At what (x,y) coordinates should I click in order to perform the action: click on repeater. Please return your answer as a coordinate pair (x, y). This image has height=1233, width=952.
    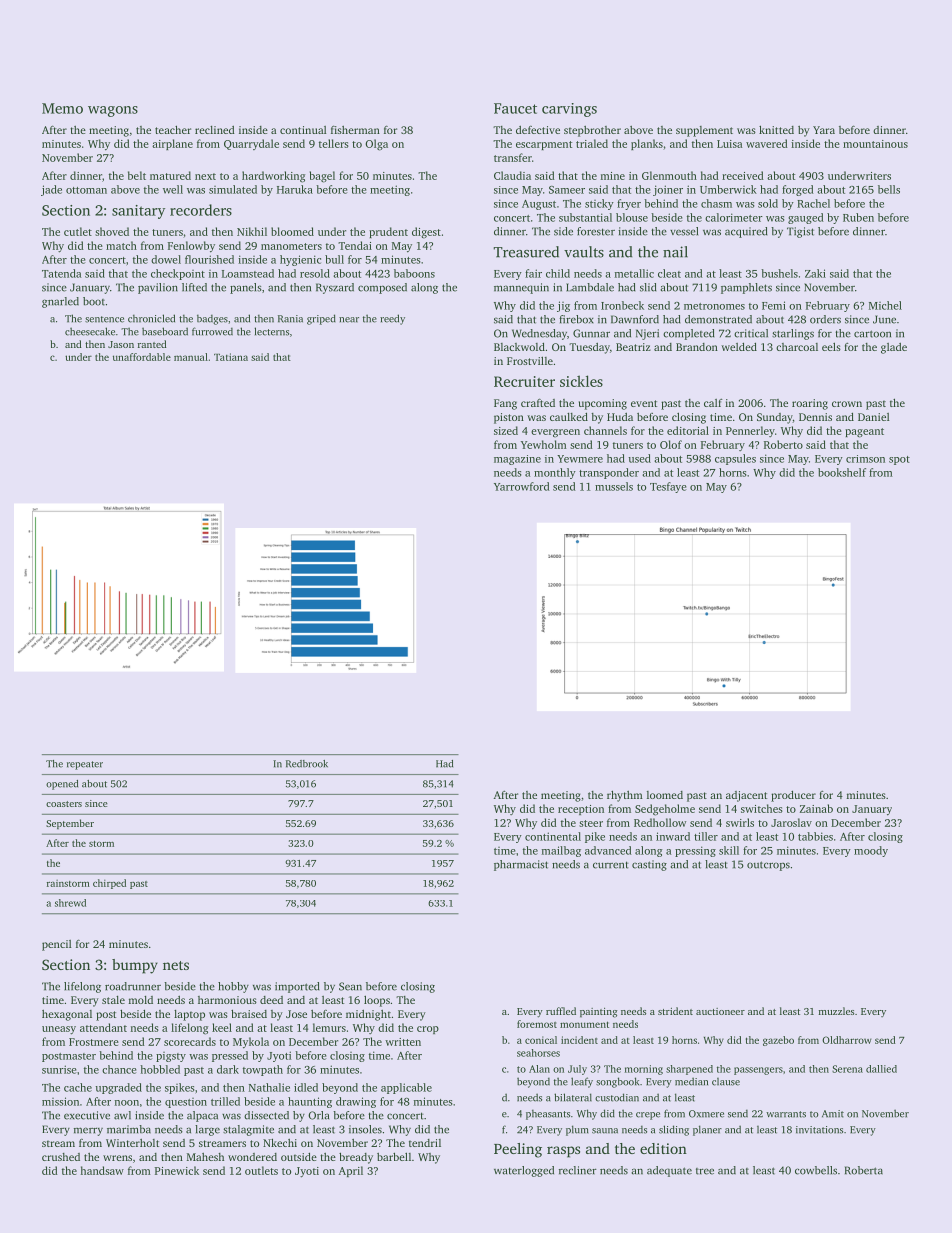
    Looking at the image, I should click on (85, 765).
